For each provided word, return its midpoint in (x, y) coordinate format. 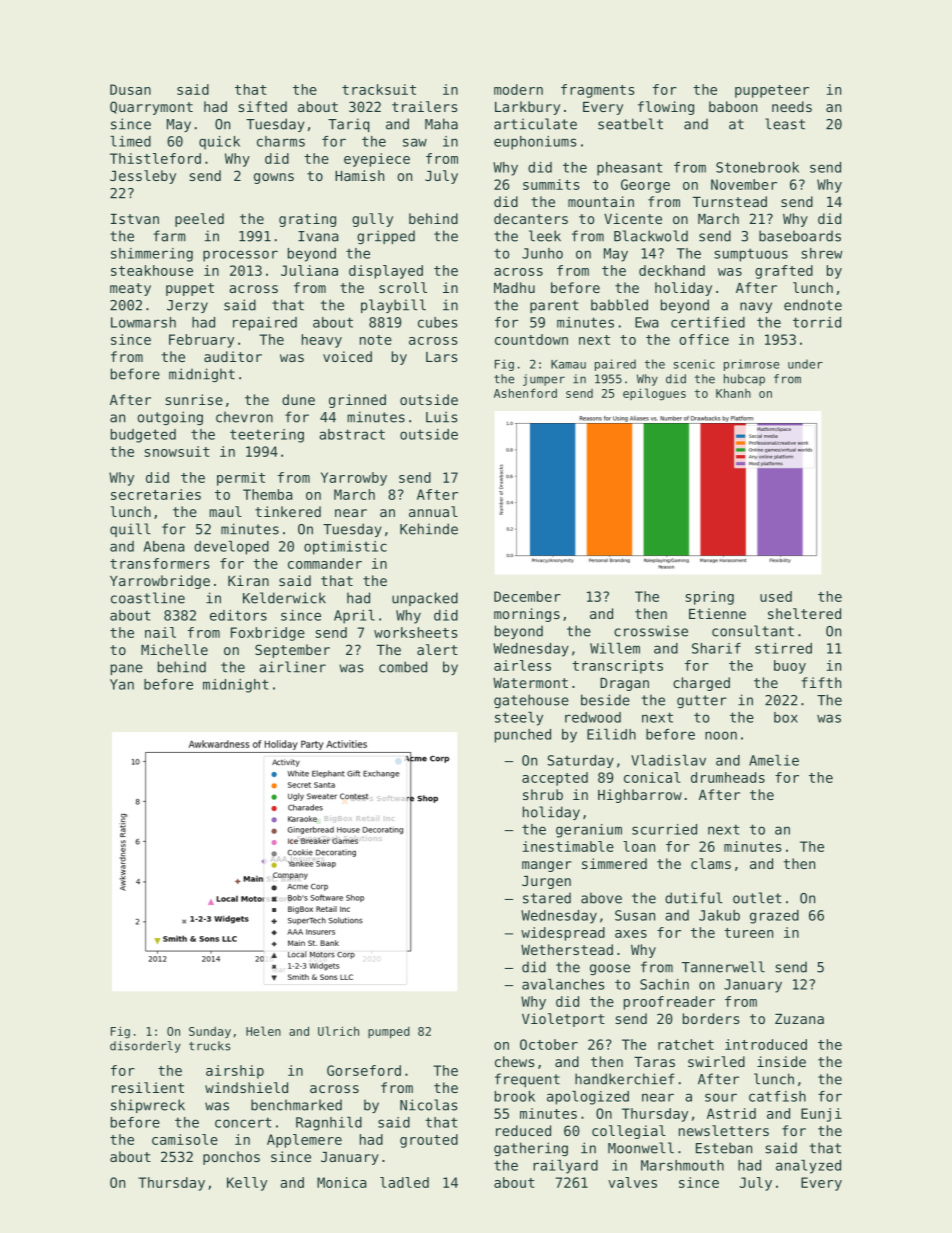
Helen (263, 1031)
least (785, 124)
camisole (185, 1139)
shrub (543, 794)
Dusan (130, 89)
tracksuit (379, 89)
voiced (347, 356)
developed (231, 548)
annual (433, 511)
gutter (702, 701)
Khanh (733, 393)
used (776, 596)
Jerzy (187, 306)
